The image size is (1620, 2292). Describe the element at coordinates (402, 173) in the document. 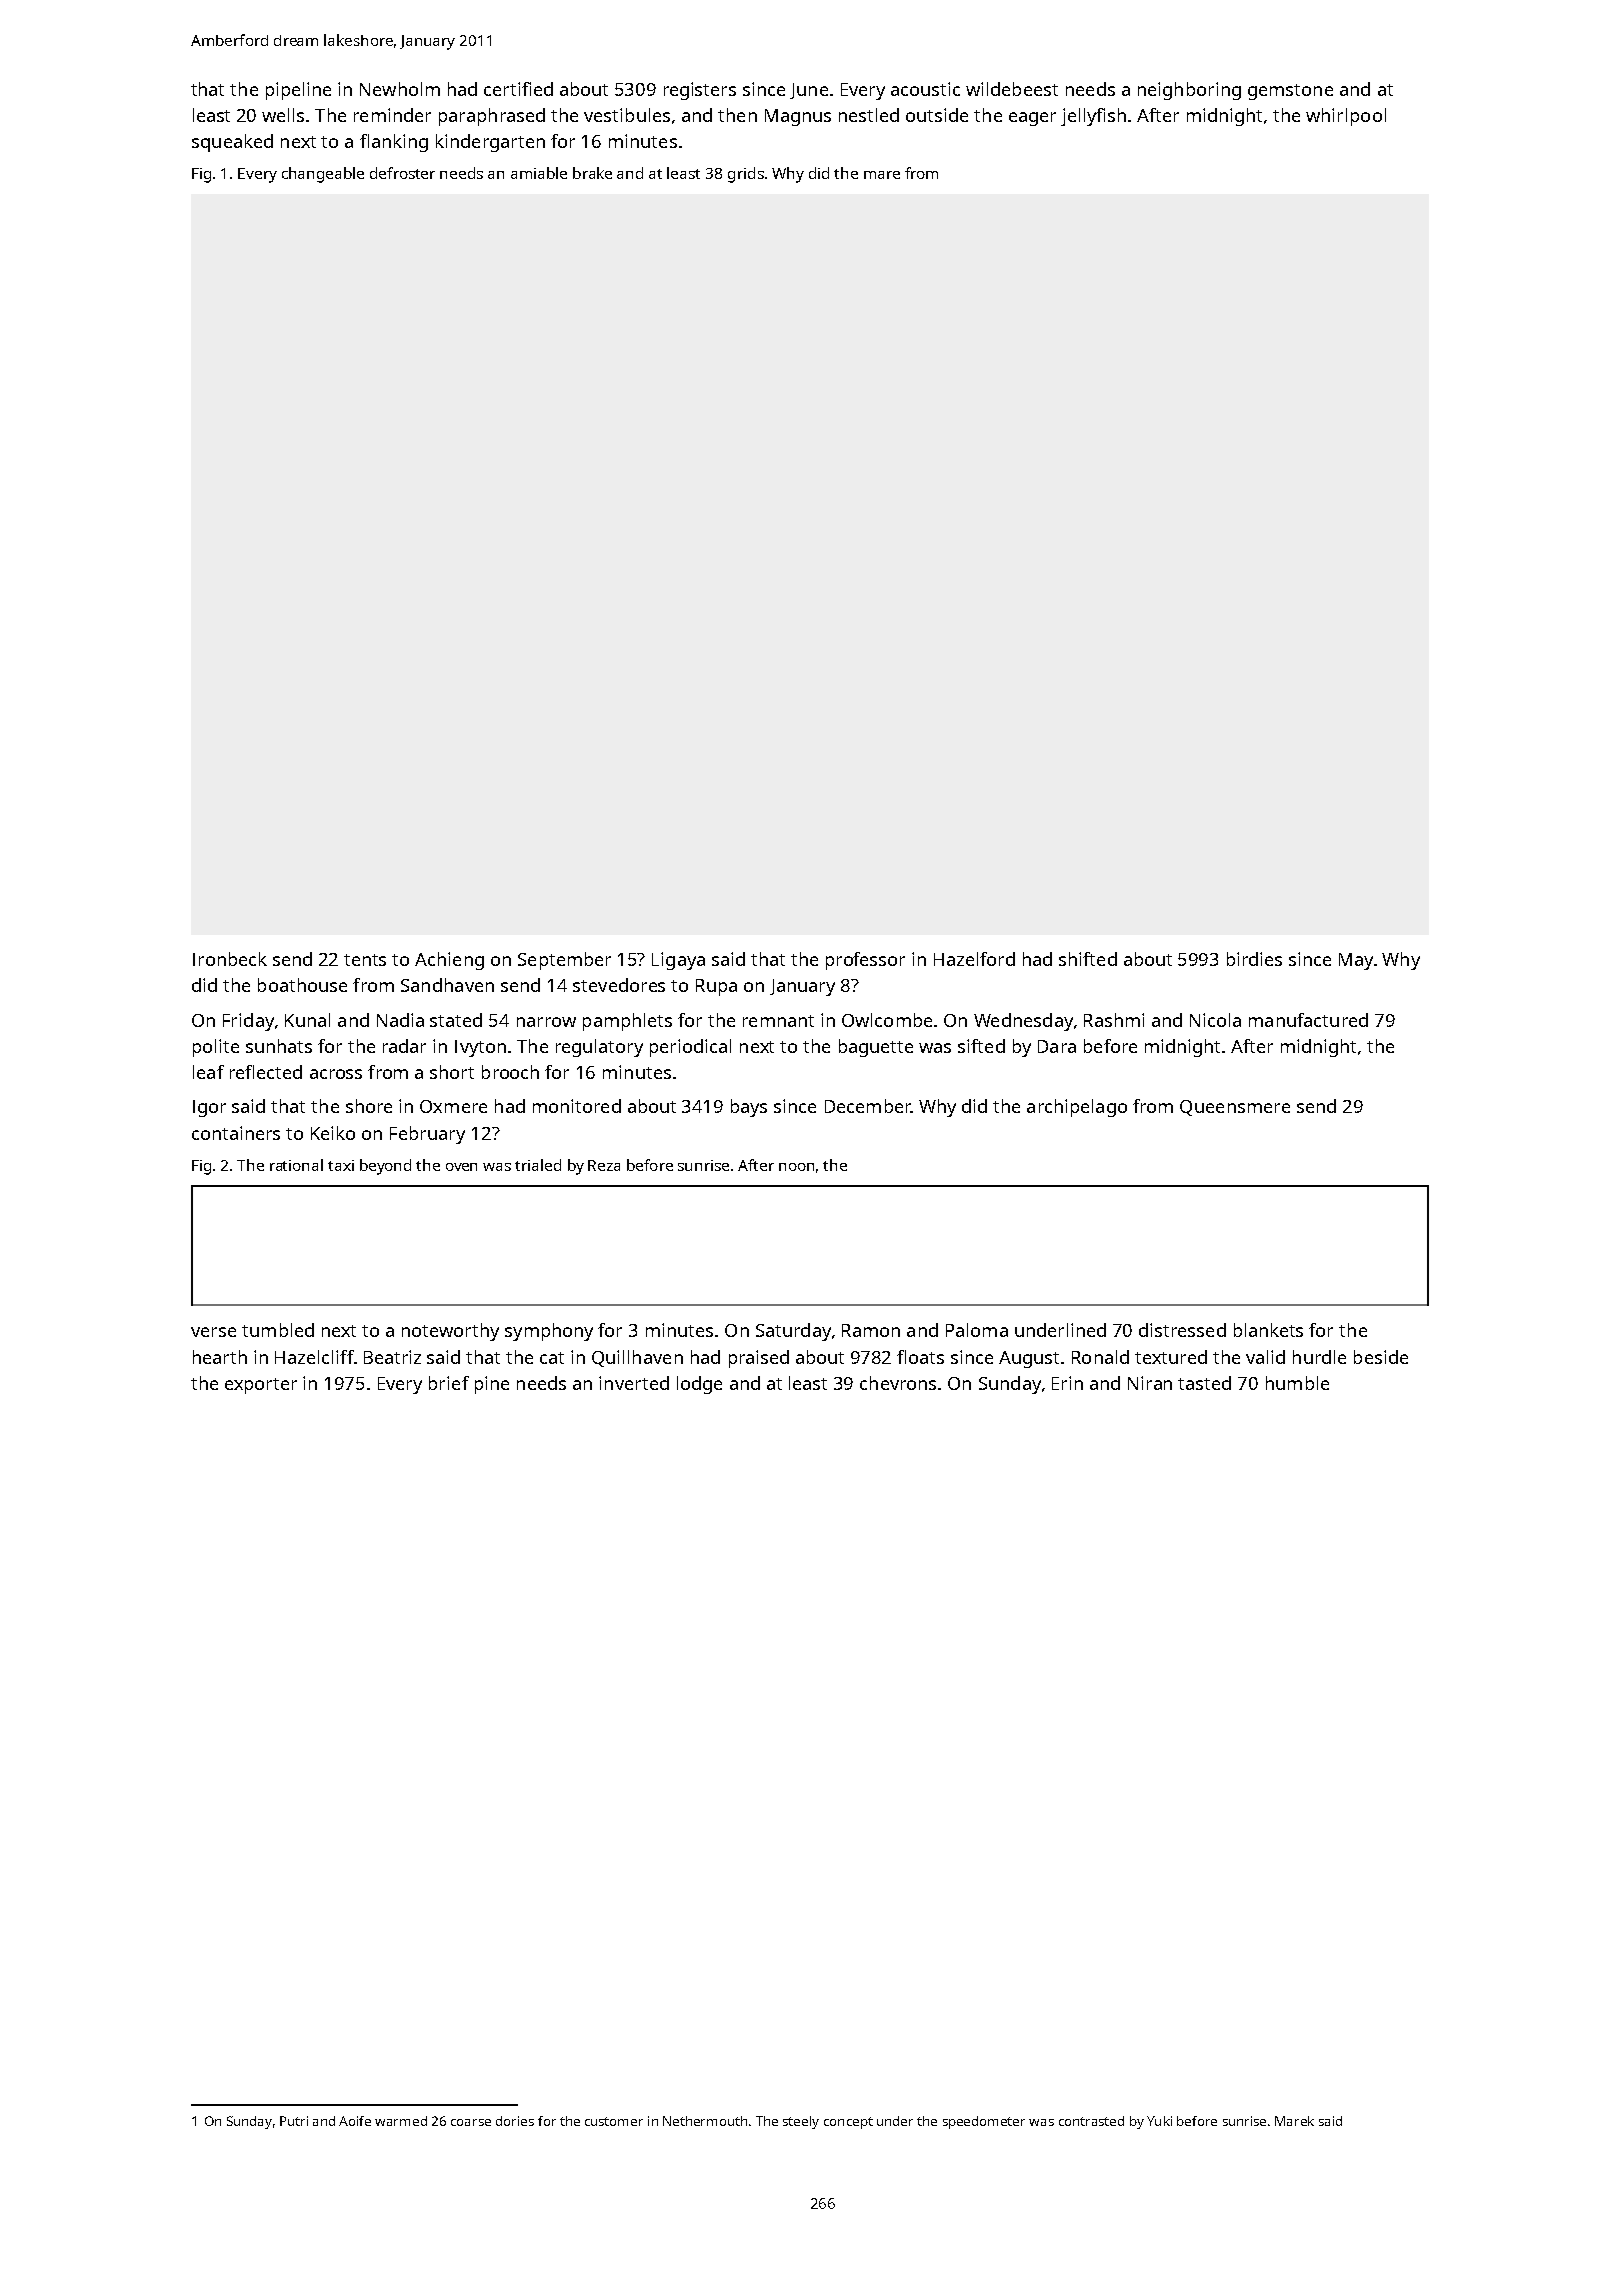

I see `defroster` at that location.
